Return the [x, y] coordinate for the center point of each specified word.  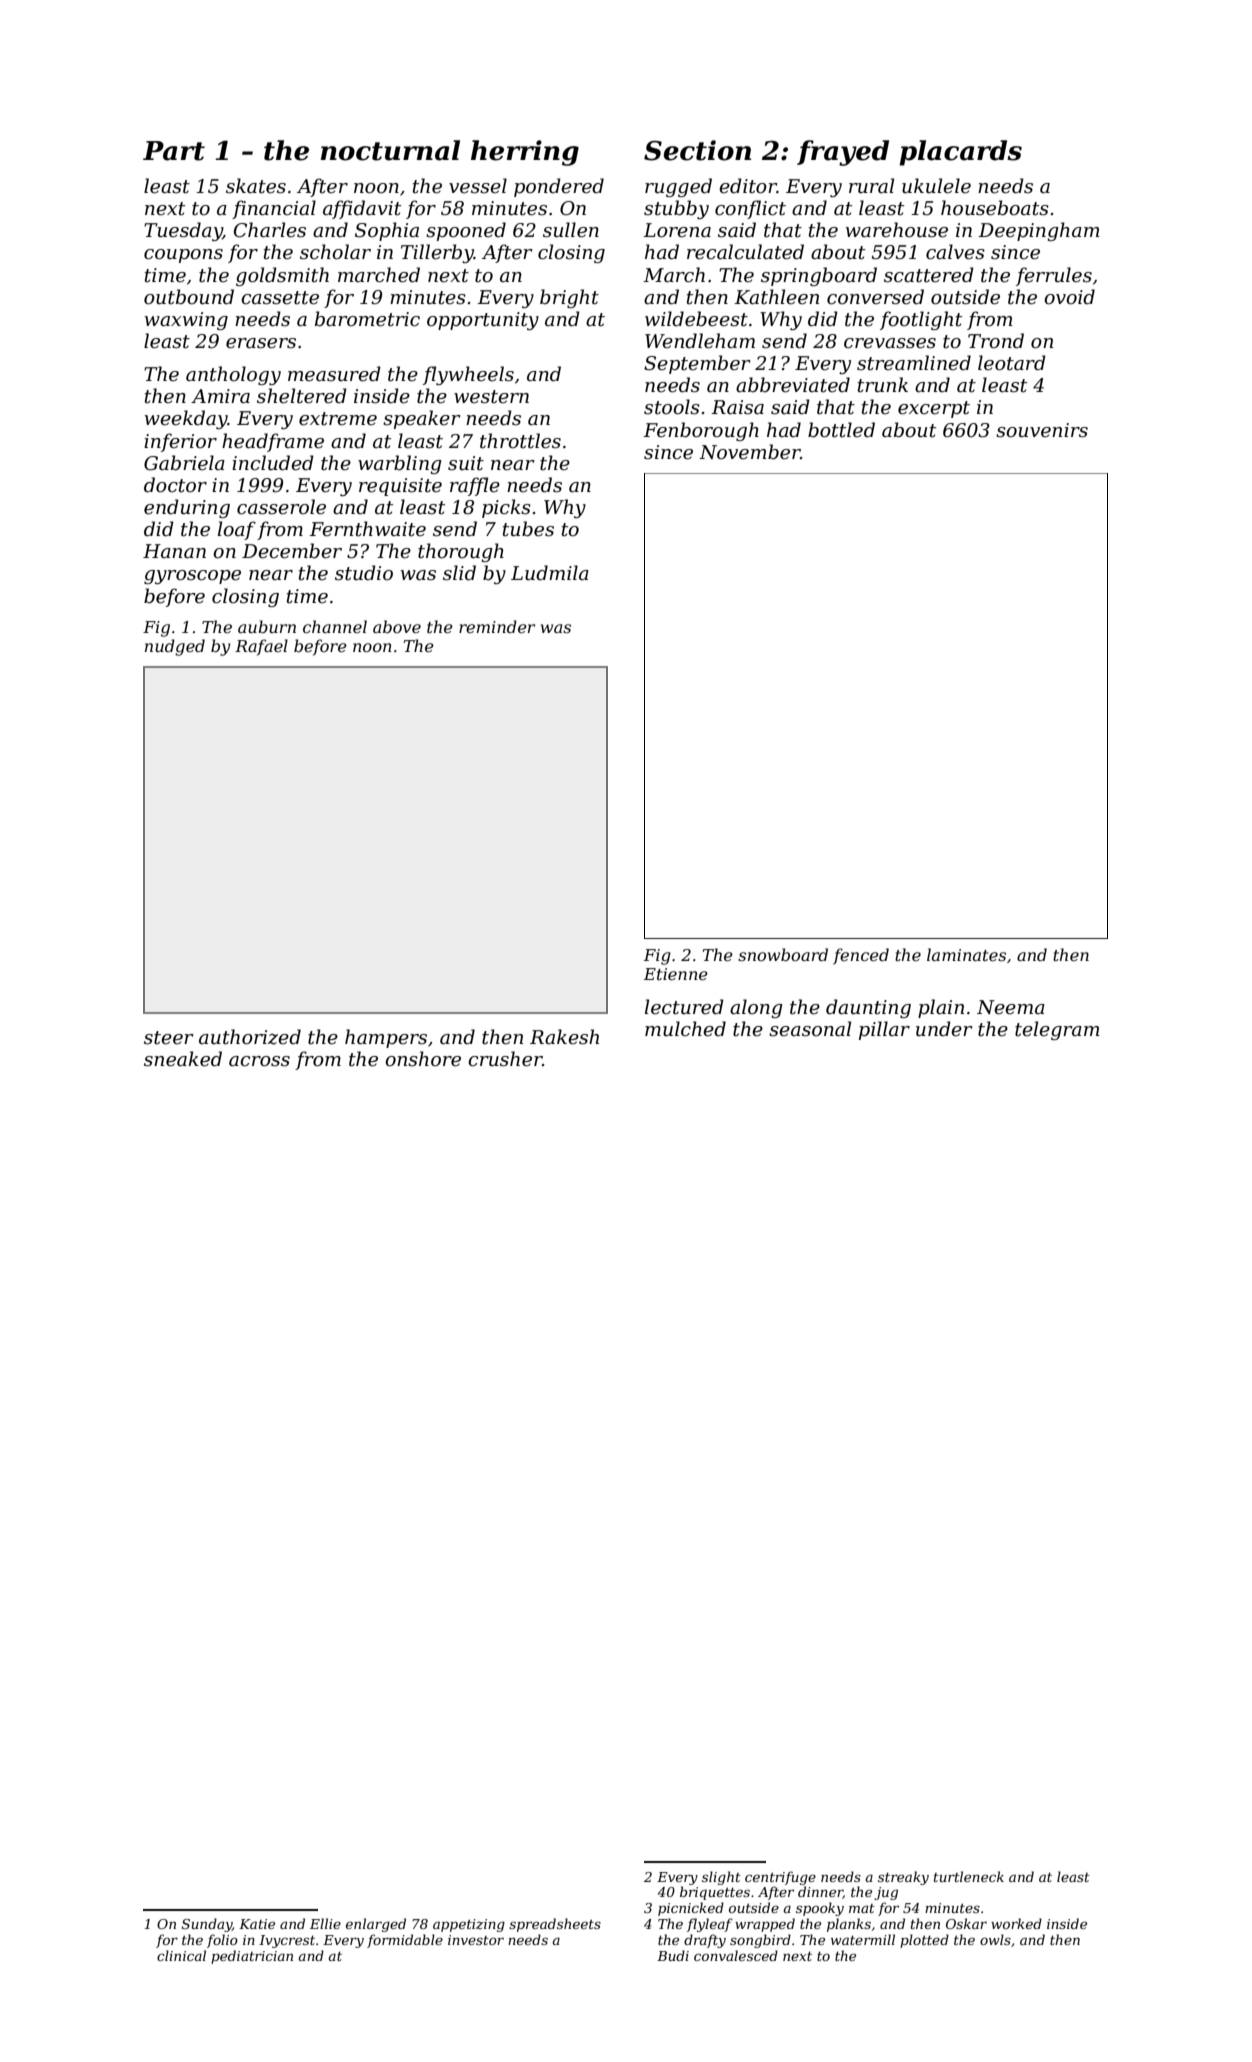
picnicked [691, 1909]
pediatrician [252, 1957]
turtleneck [969, 1876]
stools [672, 407]
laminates [966, 954]
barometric [367, 319]
